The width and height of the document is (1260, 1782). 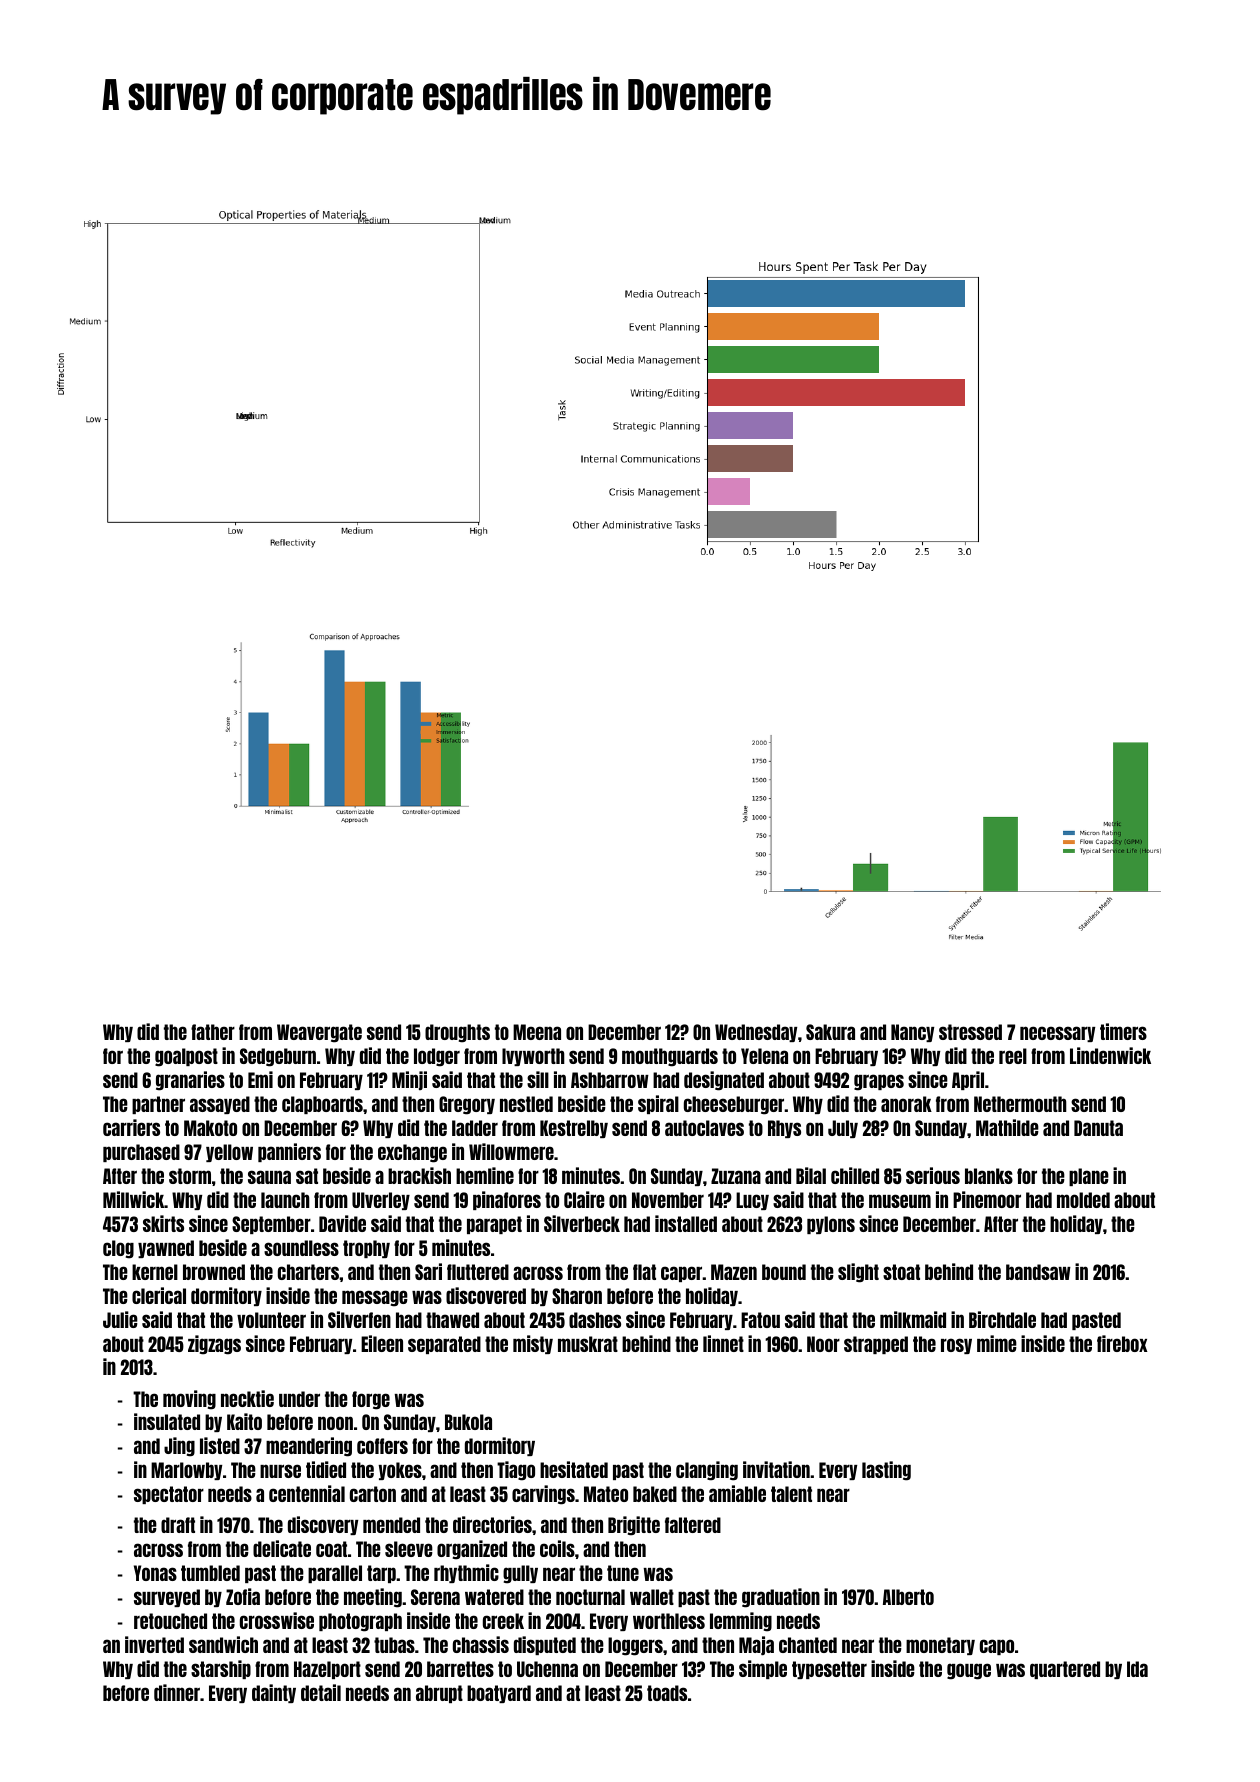 I want to click on installed, so click(x=686, y=1223).
